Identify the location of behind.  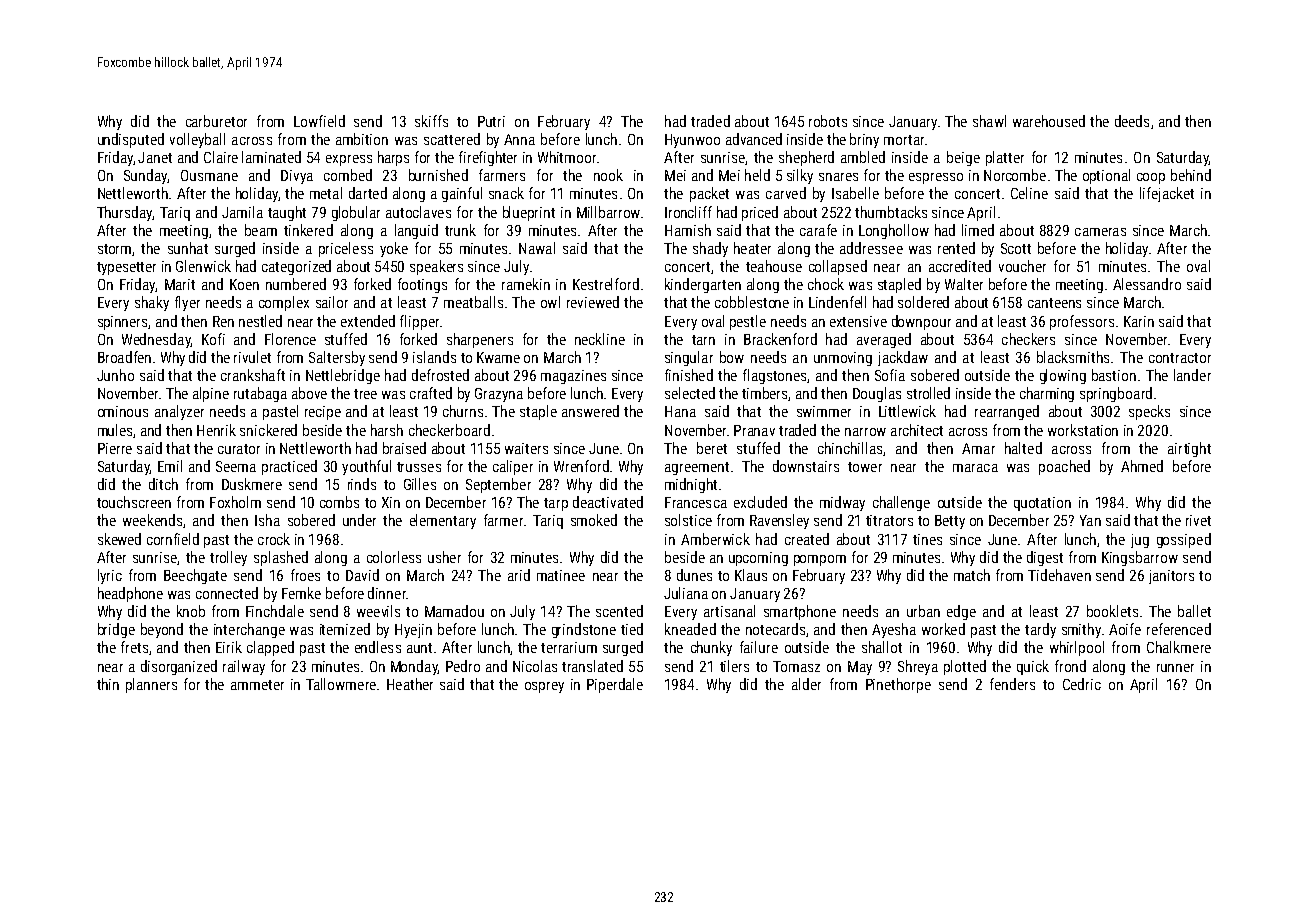
(1191, 175).
